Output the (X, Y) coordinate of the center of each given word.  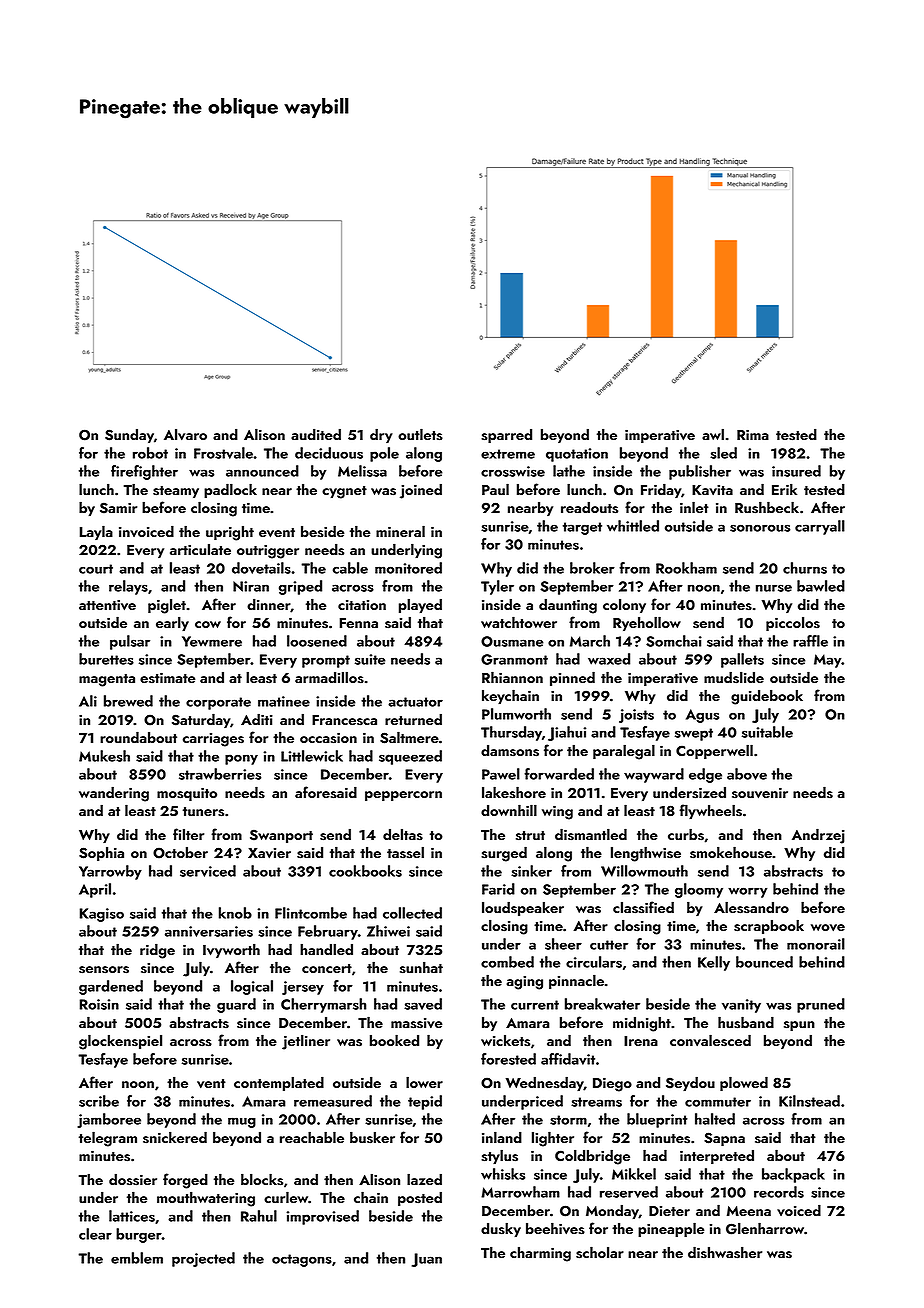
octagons (302, 1260)
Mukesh (104, 756)
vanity (741, 1006)
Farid (498, 889)
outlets (420, 434)
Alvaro (185, 435)
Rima (753, 435)
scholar (600, 1252)
